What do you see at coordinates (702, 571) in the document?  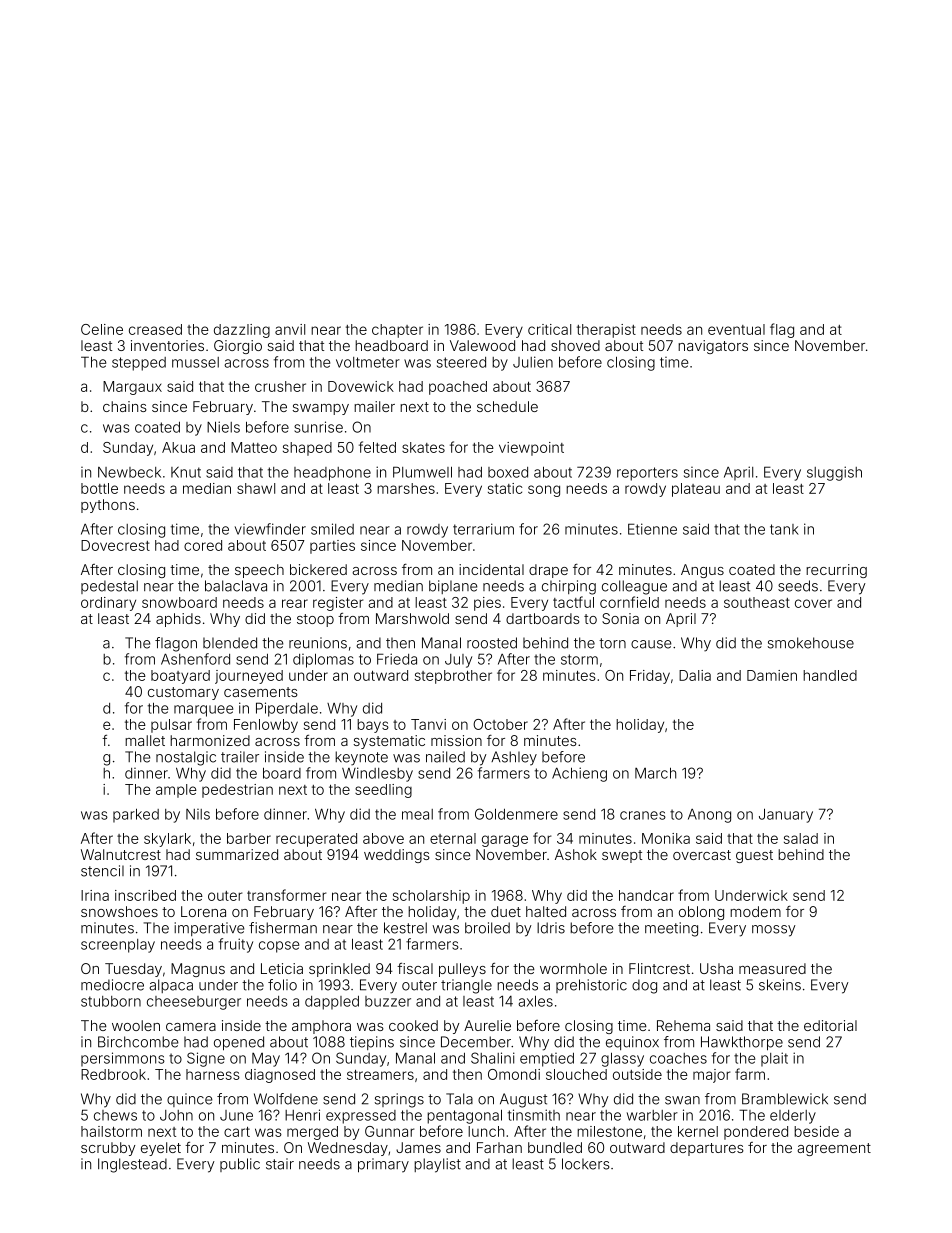 I see `Angus` at bounding box center [702, 571].
